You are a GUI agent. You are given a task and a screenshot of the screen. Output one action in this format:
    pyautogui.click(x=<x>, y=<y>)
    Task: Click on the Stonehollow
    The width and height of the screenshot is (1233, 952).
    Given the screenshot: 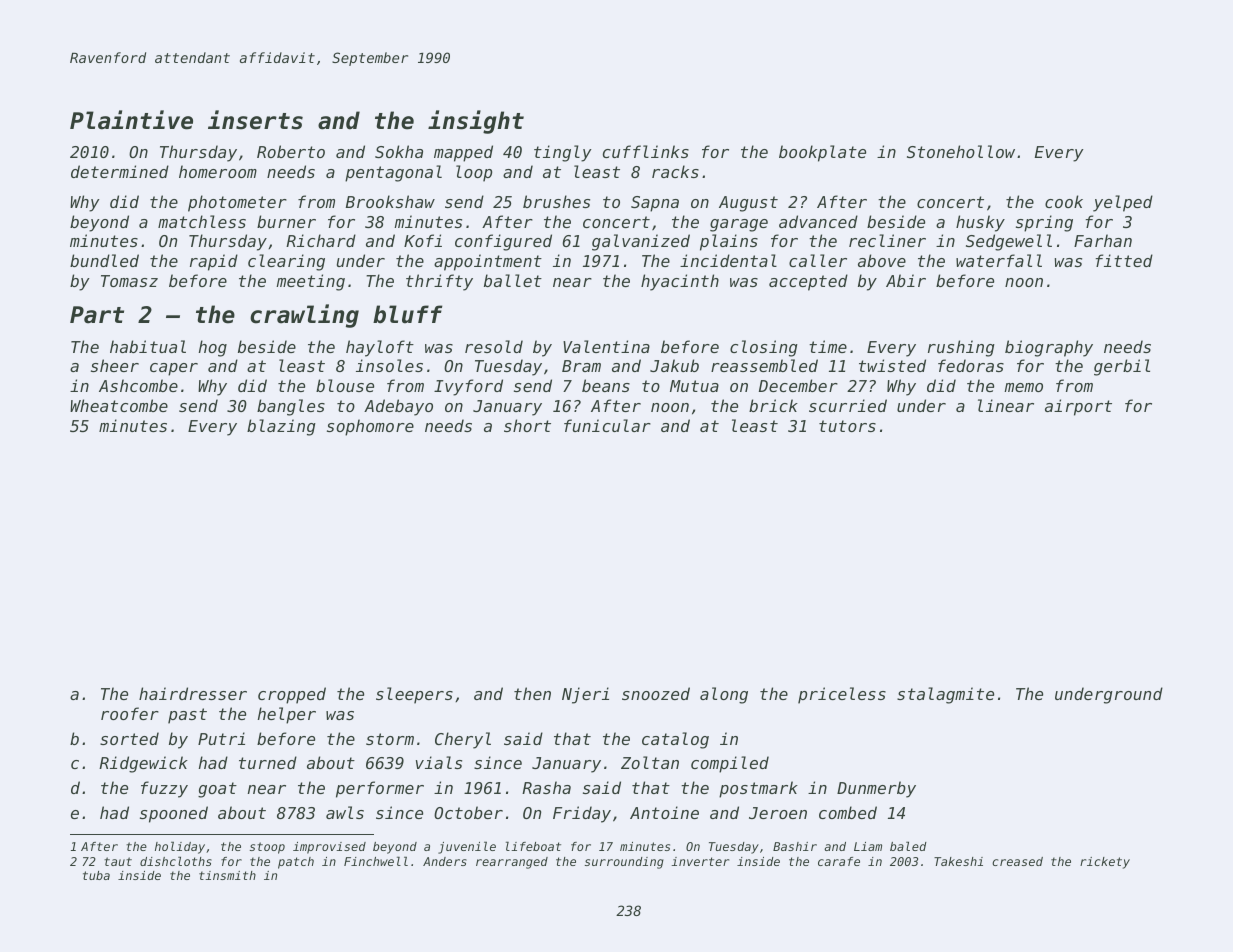 What is the action you would take?
    pyautogui.click(x=961, y=151)
